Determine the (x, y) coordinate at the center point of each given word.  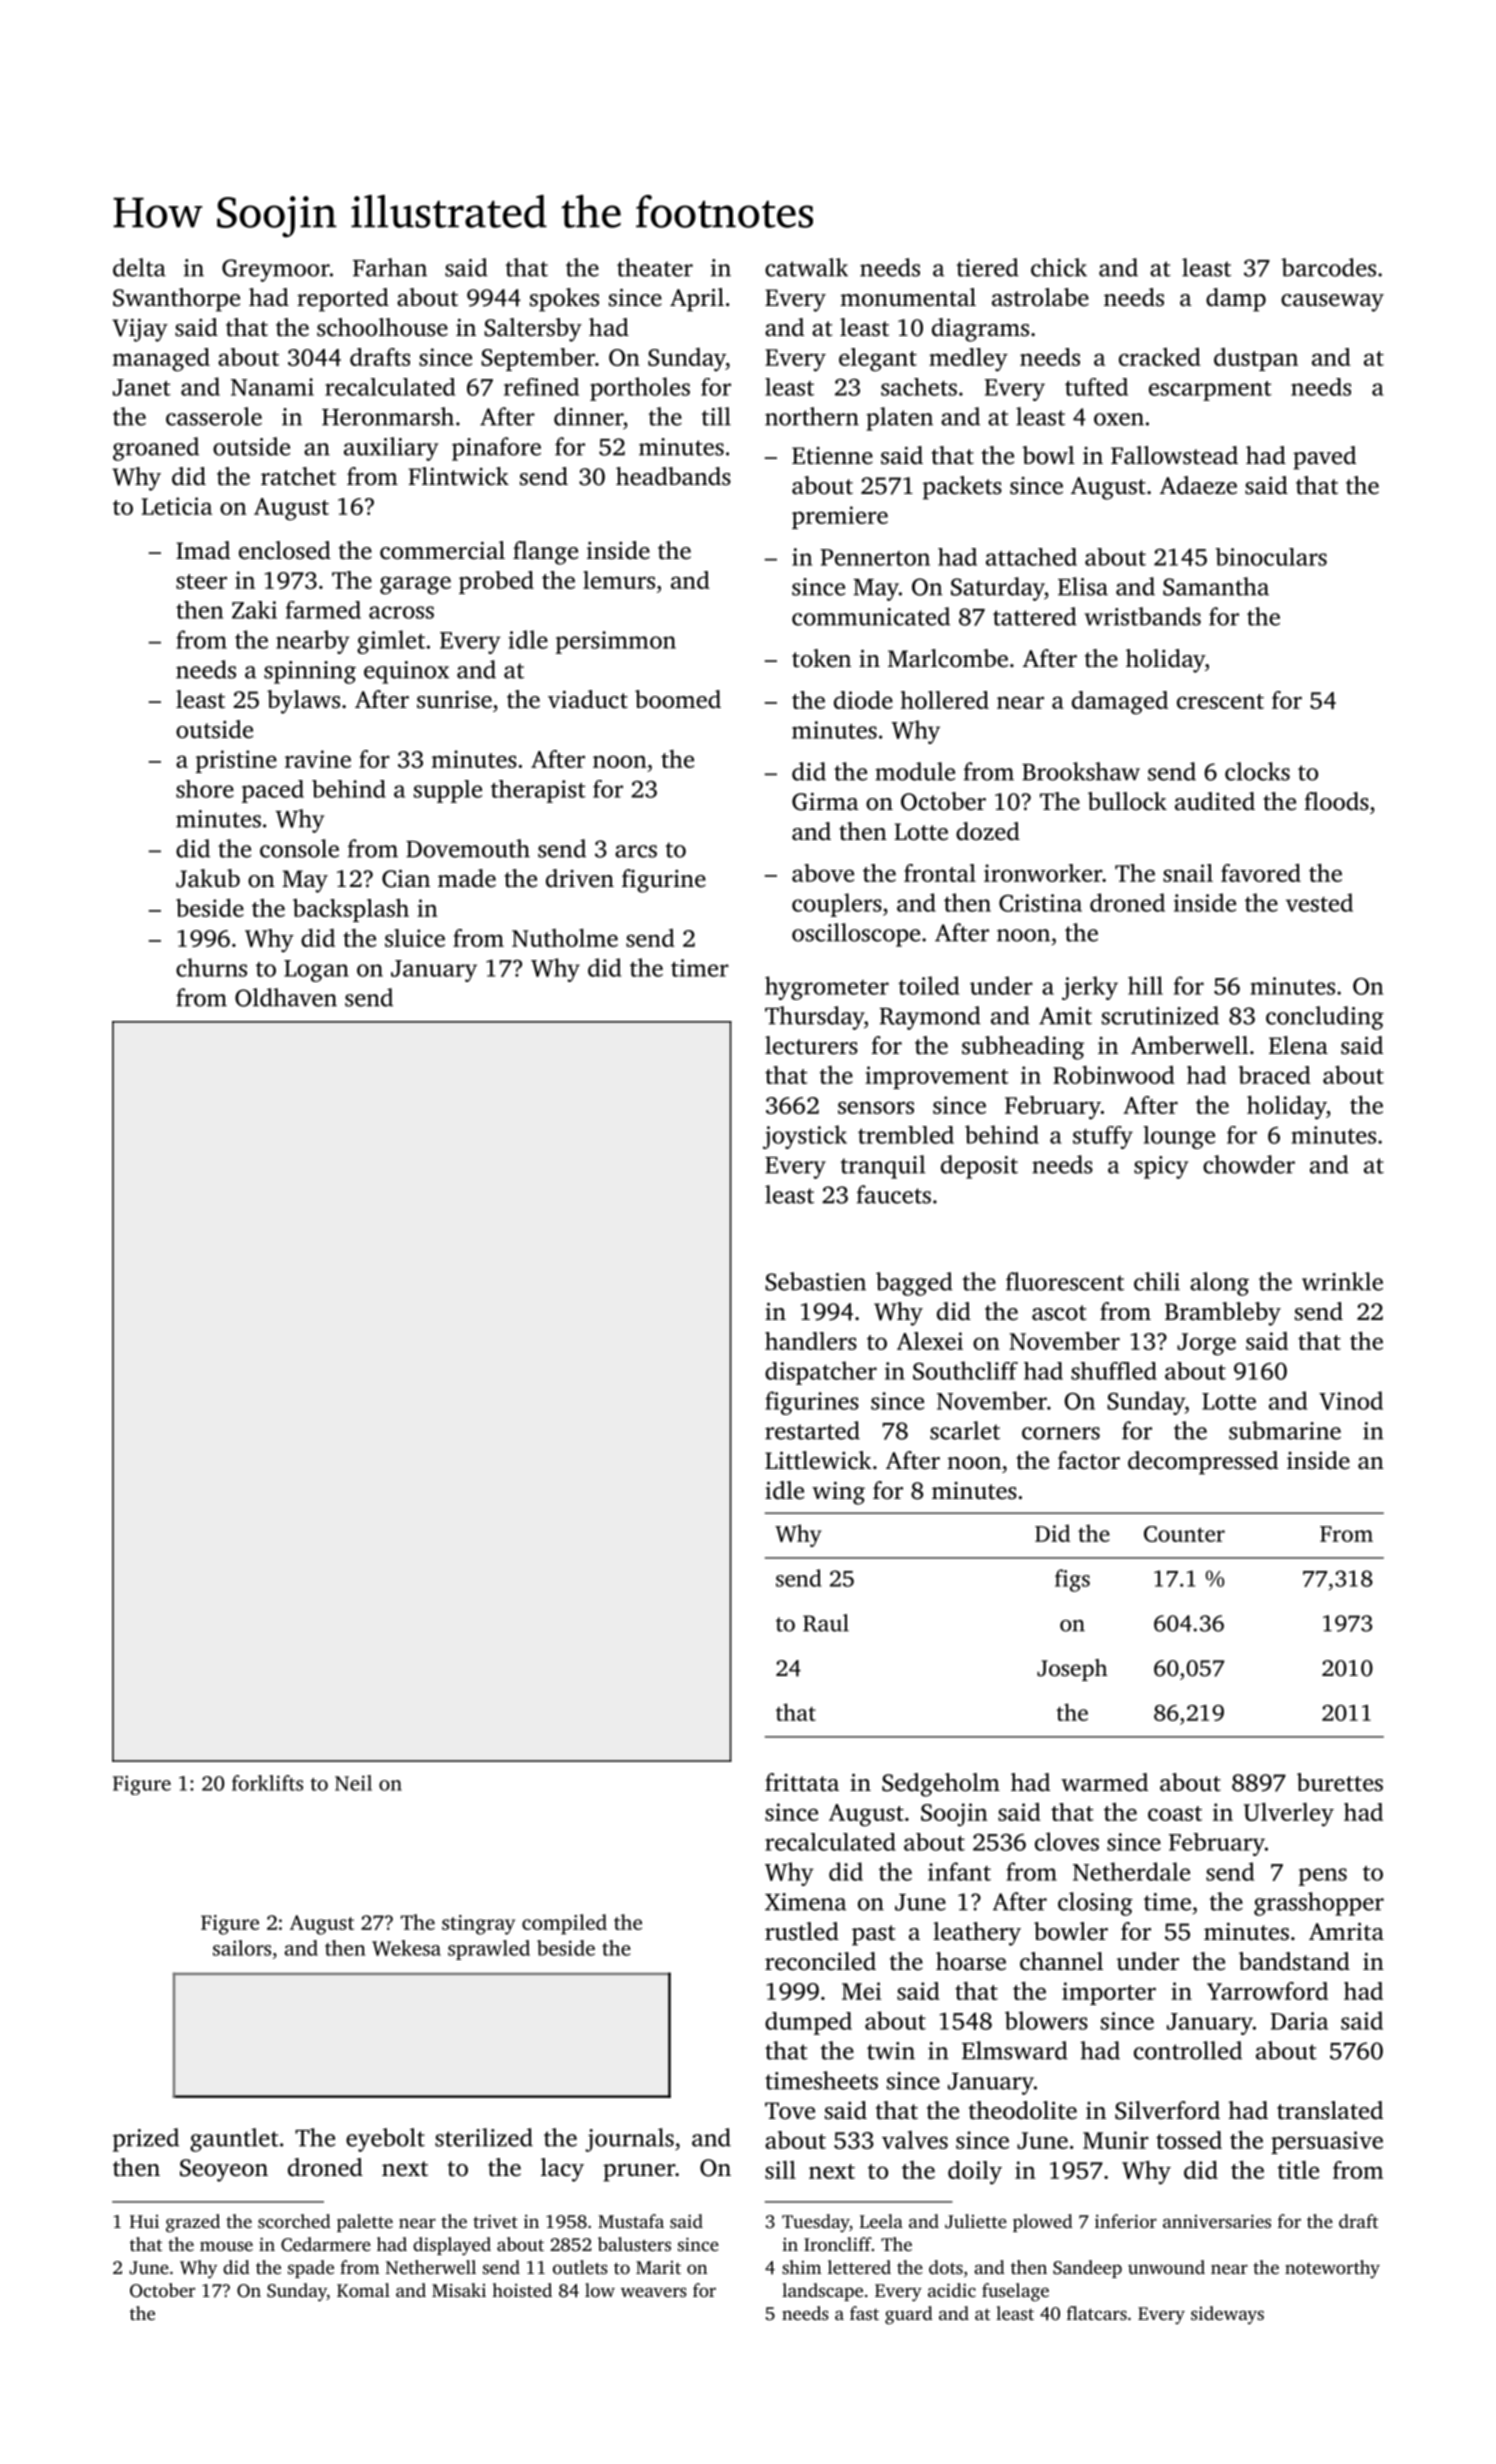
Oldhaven (286, 997)
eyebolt (385, 2140)
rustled (802, 1931)
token (821, 658)
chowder (1249, 1164)
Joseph (1072, 1670)
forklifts (267, 1783)
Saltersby (533, 330)
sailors (242, 1948)
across (401, 612)
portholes (640, 389)
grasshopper (1319, 1904)
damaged (1120, 703)
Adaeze (1198, 485)
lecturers (811, 1045)
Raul (826, 1623)
